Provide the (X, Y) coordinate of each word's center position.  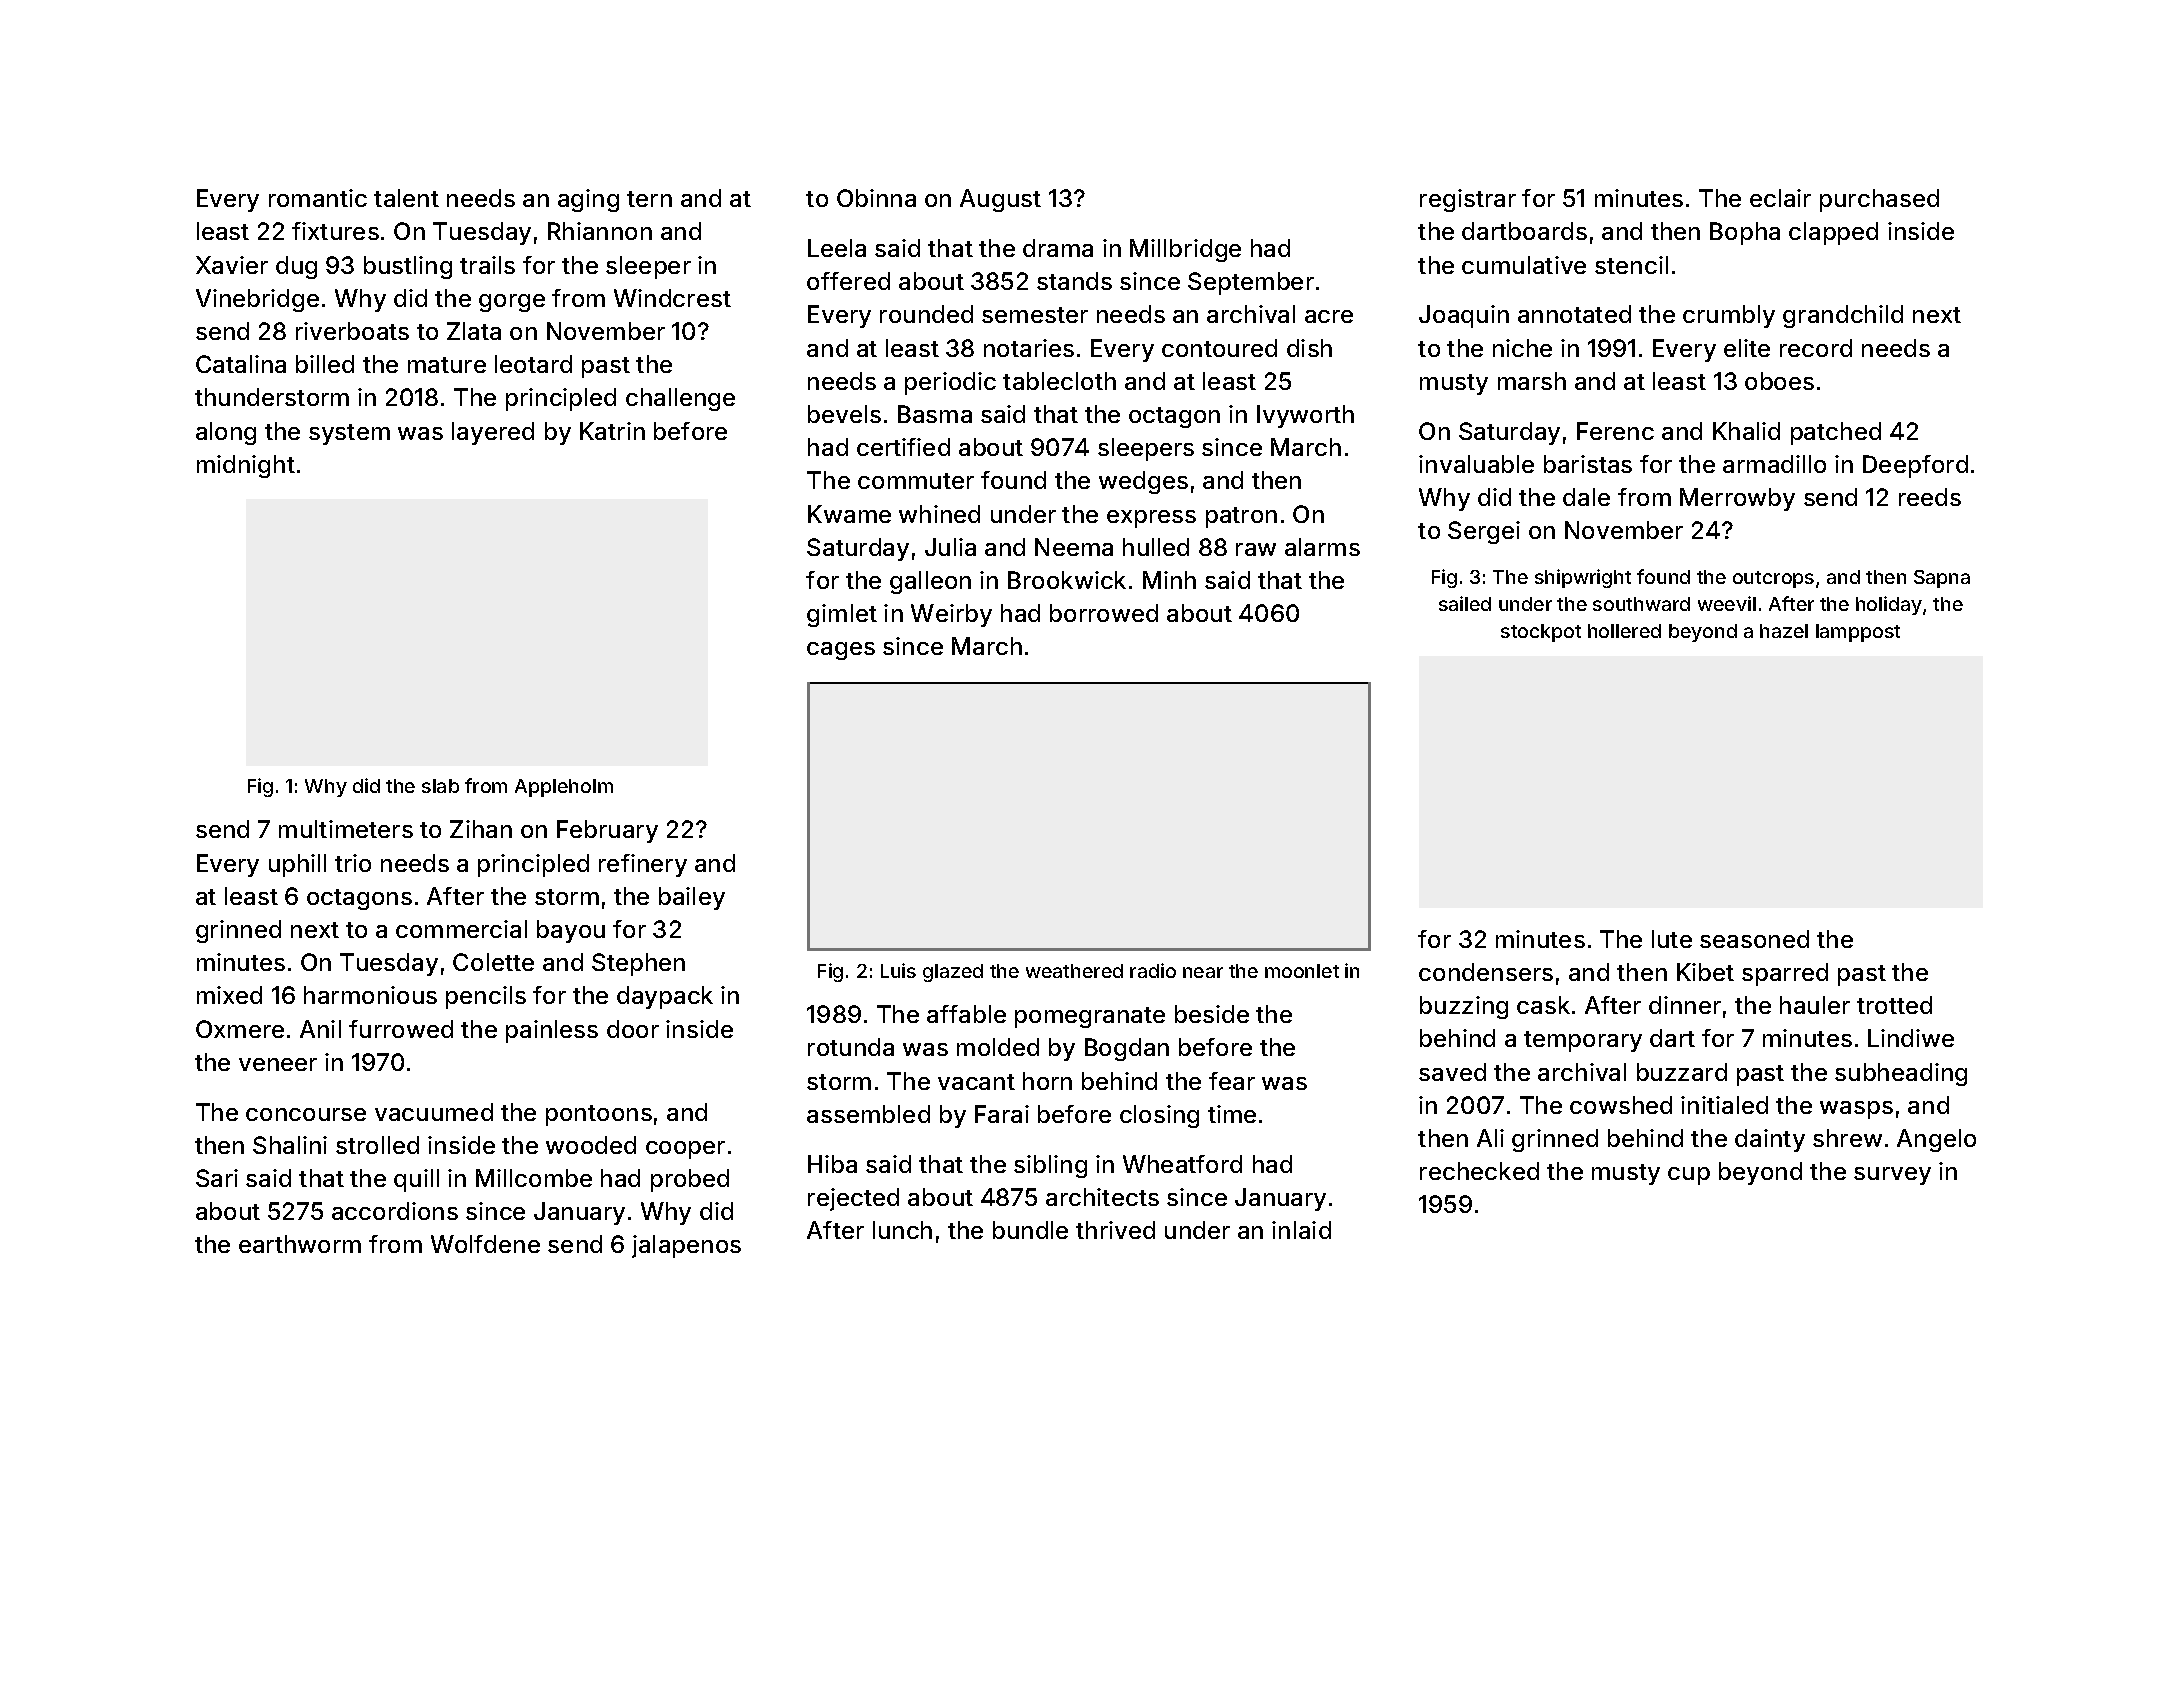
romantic (318, 198)
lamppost (1858, 633)
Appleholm (564, 788)
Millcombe (534, 1178)
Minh (1169, 580)
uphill (297, 865)
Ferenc (1615, 431)
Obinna (876, 198)
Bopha (1745, 233)
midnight (246, 466)
